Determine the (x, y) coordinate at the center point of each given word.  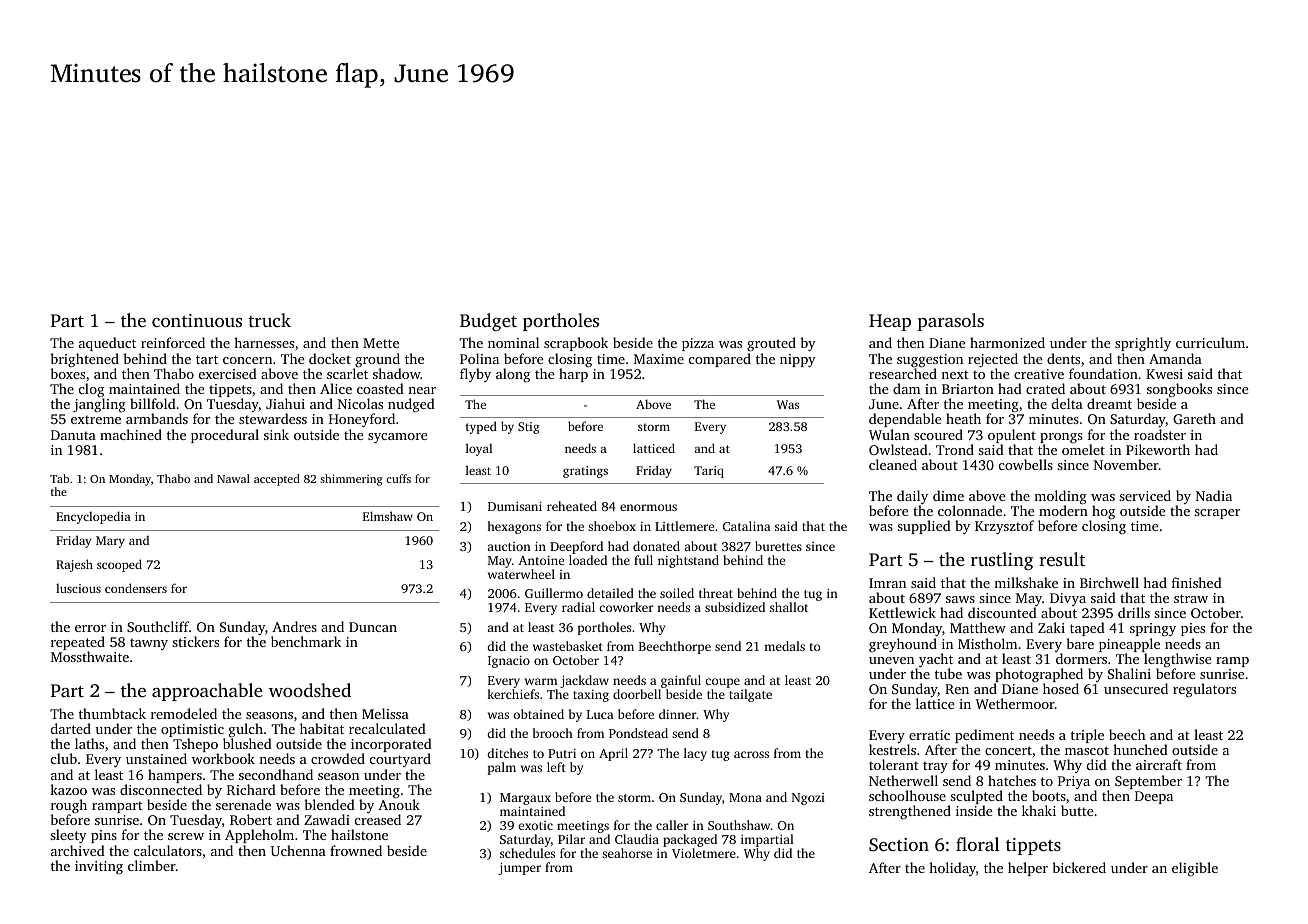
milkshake (1026, 582)
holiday (952, 869)
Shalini (1129, 673)
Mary (110, 542)
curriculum (1210, 342)
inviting (99, 867)
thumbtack (112, 713)
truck (269, 320)
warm (541, 681)
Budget (488, 322)
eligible (1195, 869)
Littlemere (684, 526)
